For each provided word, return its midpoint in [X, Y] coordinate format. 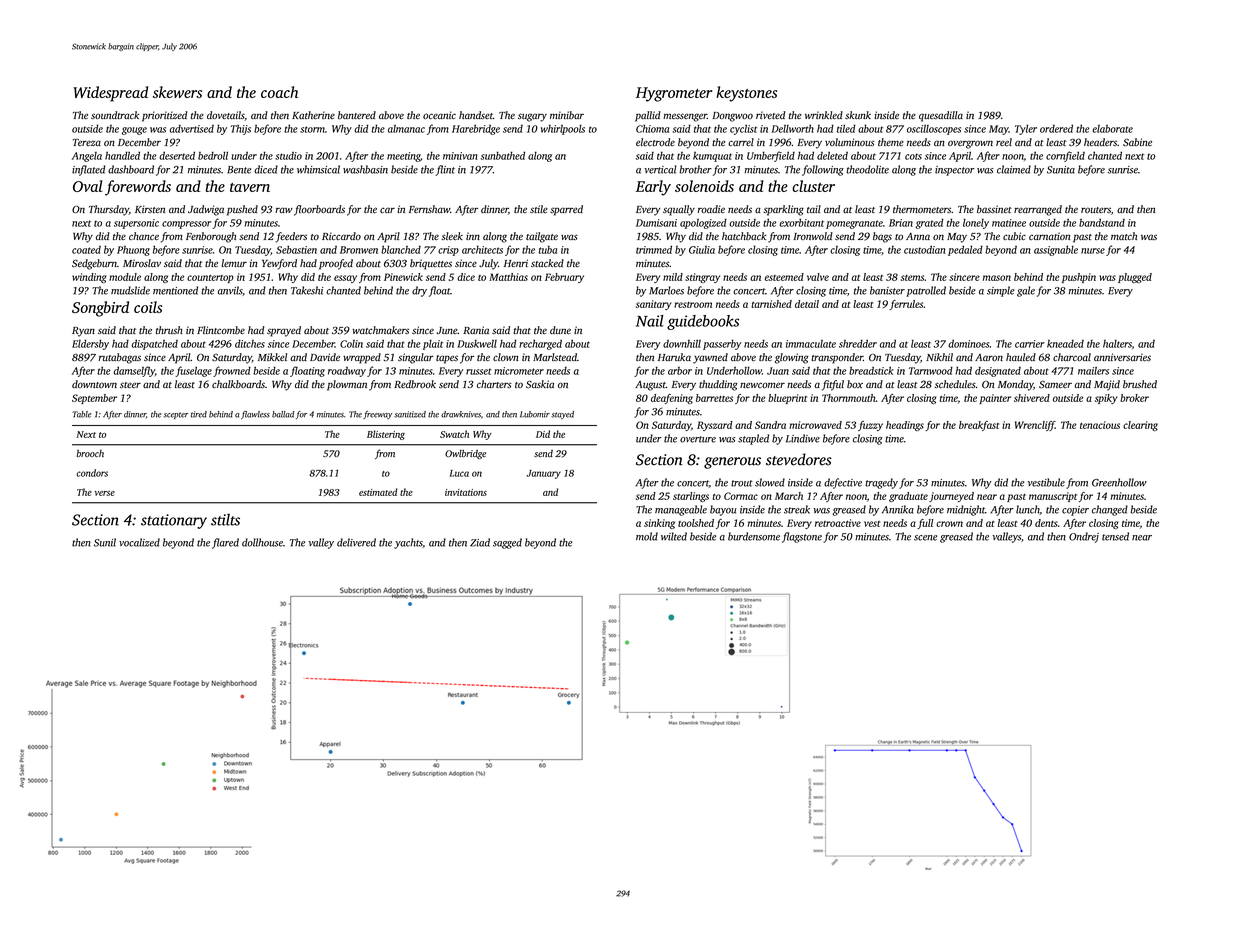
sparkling [783, 210]
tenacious [1100, 425]
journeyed [951, 497]
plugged [1135, 278]
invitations [466, 492]
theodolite [867, 169]
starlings [691, 497]
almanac [406, 129]
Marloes [666, 290]
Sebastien [296, 249]
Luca [459, 473]
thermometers [922, 209]
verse [105, 493]
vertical [660, 169]
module [125, 277]
